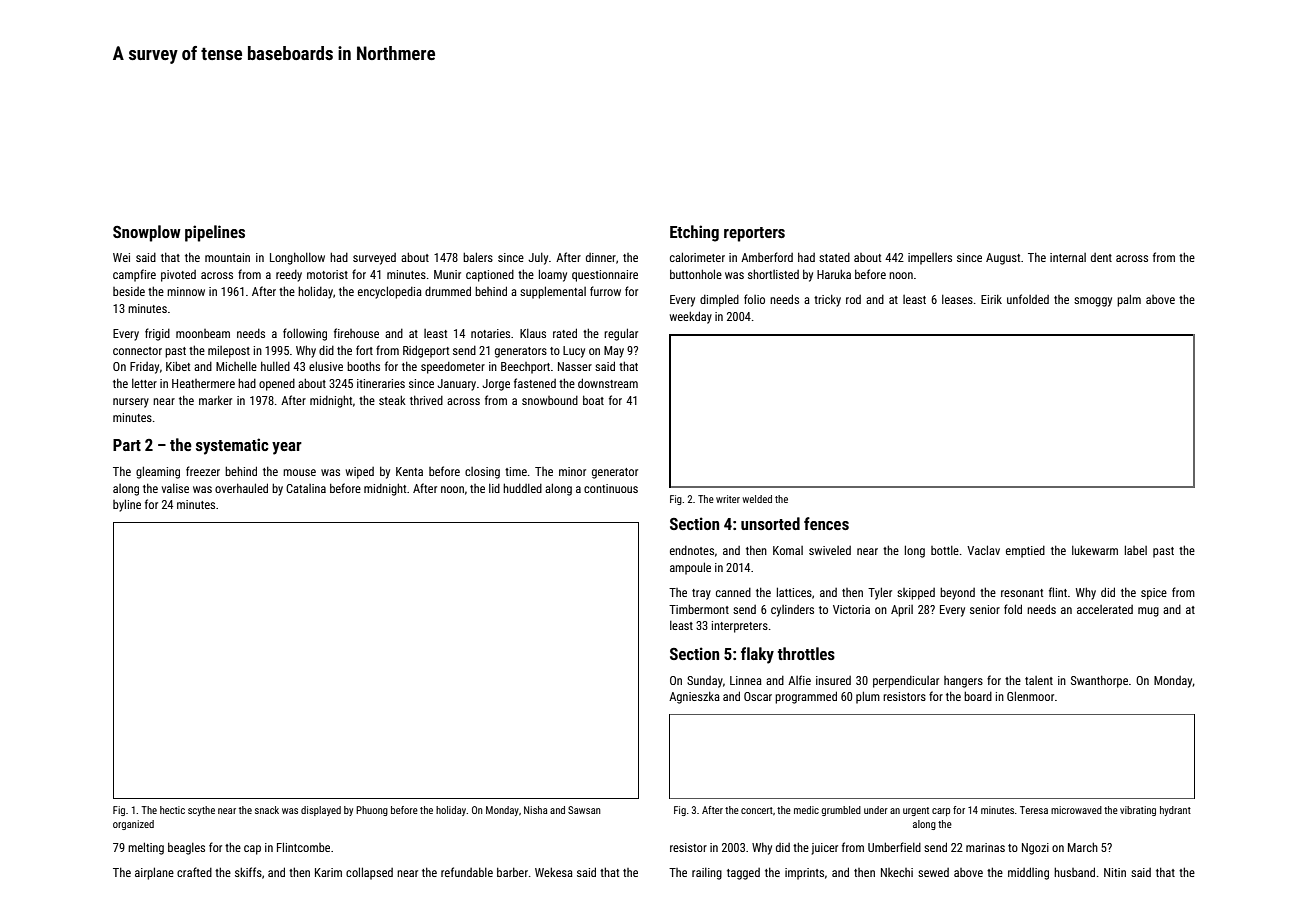 This screenshot has height=924, width=1308. Describe the element at coordinates (127, 505) in the screenshot. I see `byline` at that location.
